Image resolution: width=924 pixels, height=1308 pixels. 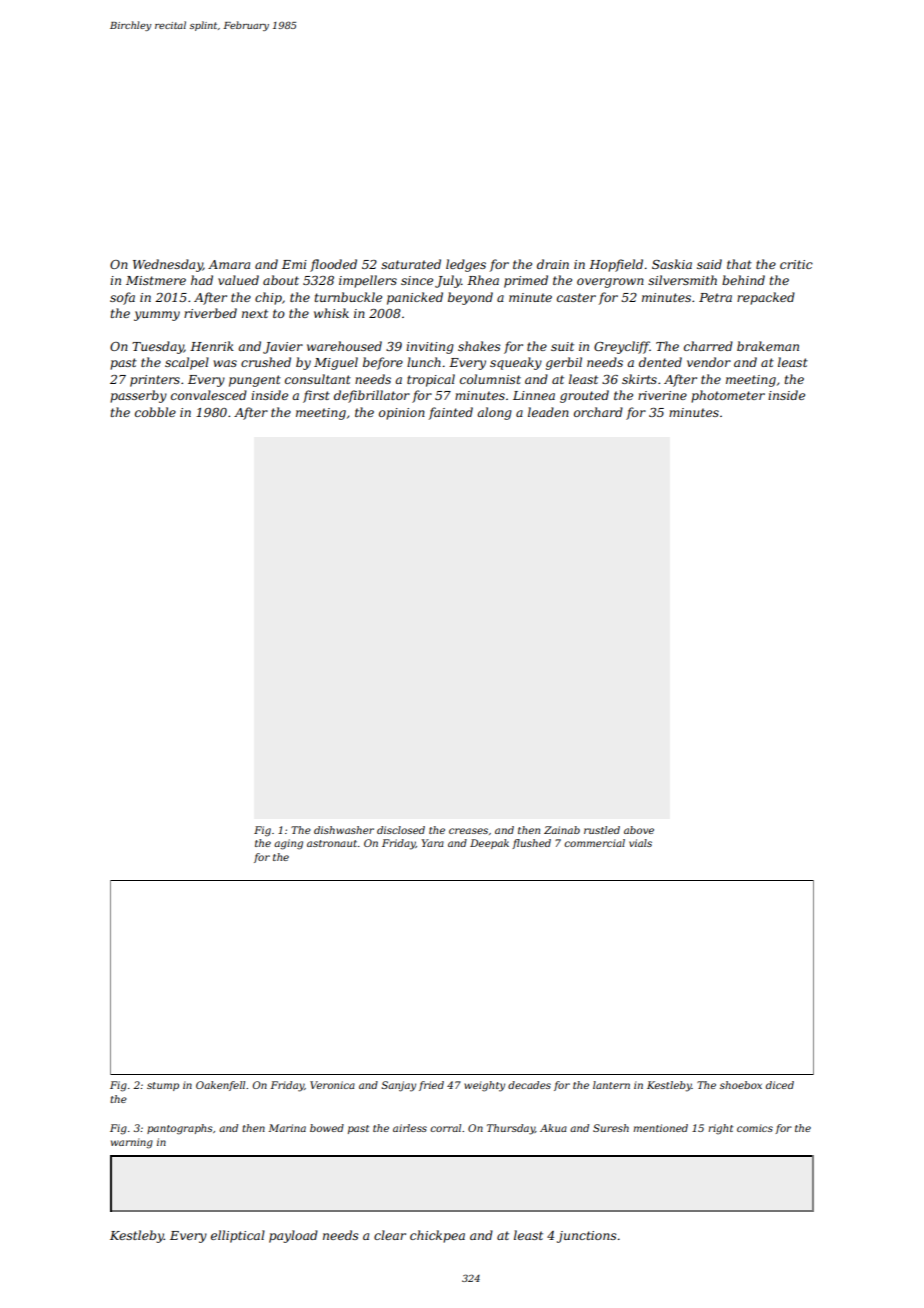 I want to click on disclosed, so click(x=401, y=830).
